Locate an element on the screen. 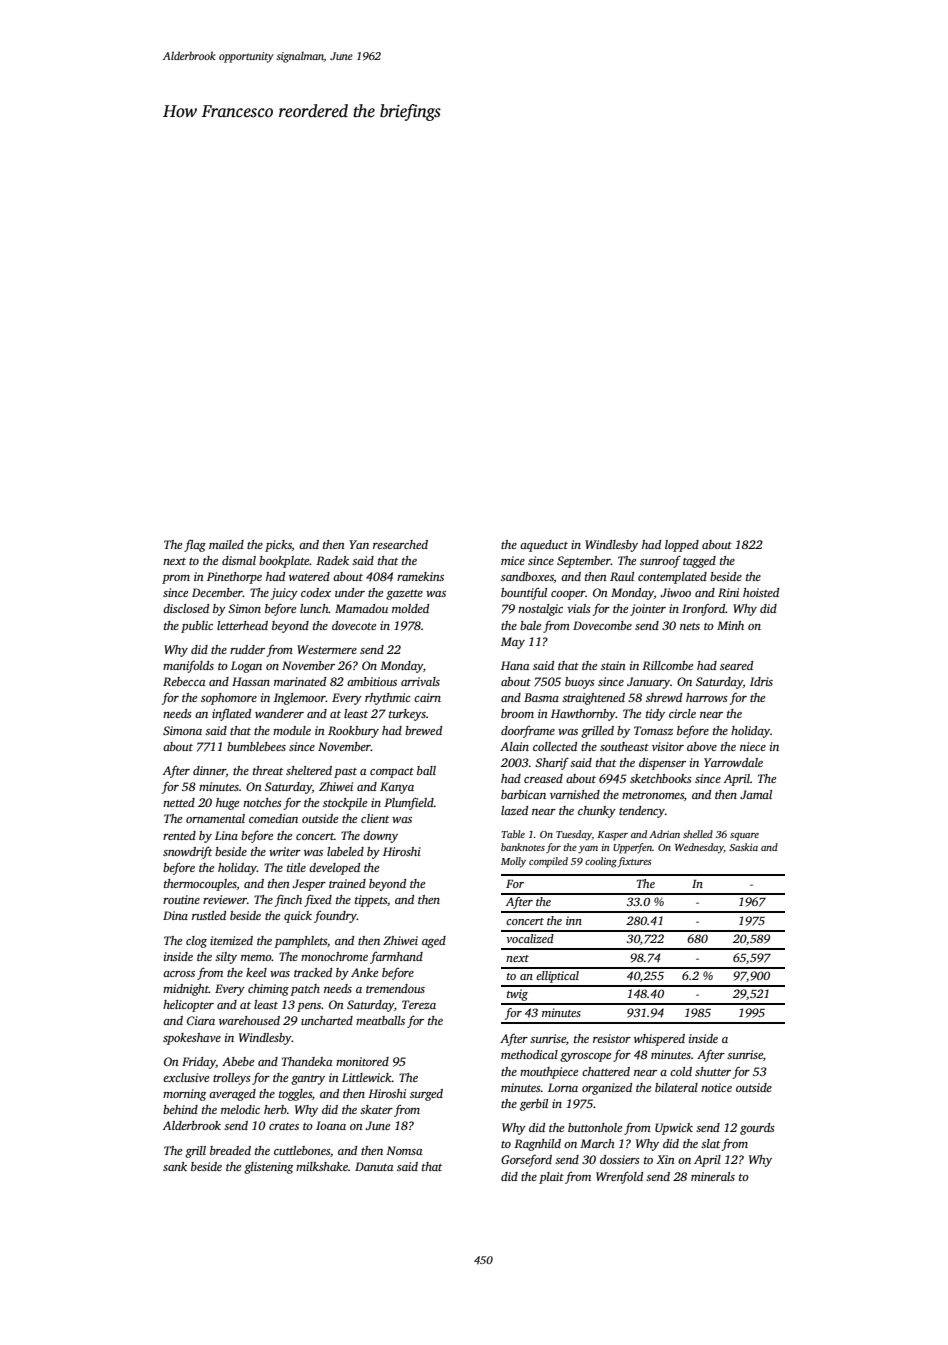 The width and height of the screenshot is (948, 1345). Molly is located at coordinates (513, 862).
